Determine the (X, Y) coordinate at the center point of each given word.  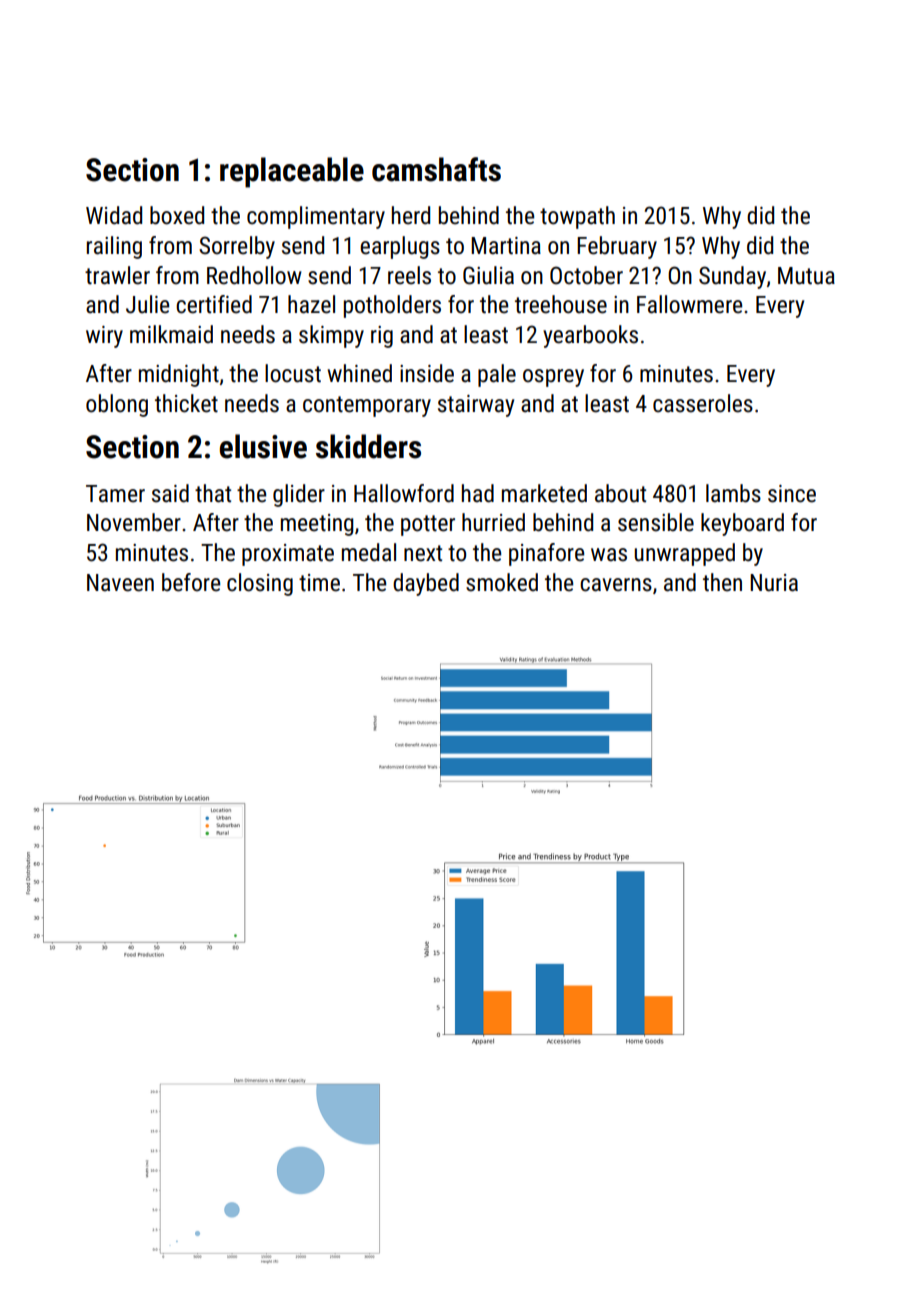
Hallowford (404, 493)
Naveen (120, 583)
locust (293, 373)
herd (411, 215)
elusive (263, 446)
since (792, 494)
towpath (577, 217)
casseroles (703, 403)
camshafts (436, 169)
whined (359, 373)
